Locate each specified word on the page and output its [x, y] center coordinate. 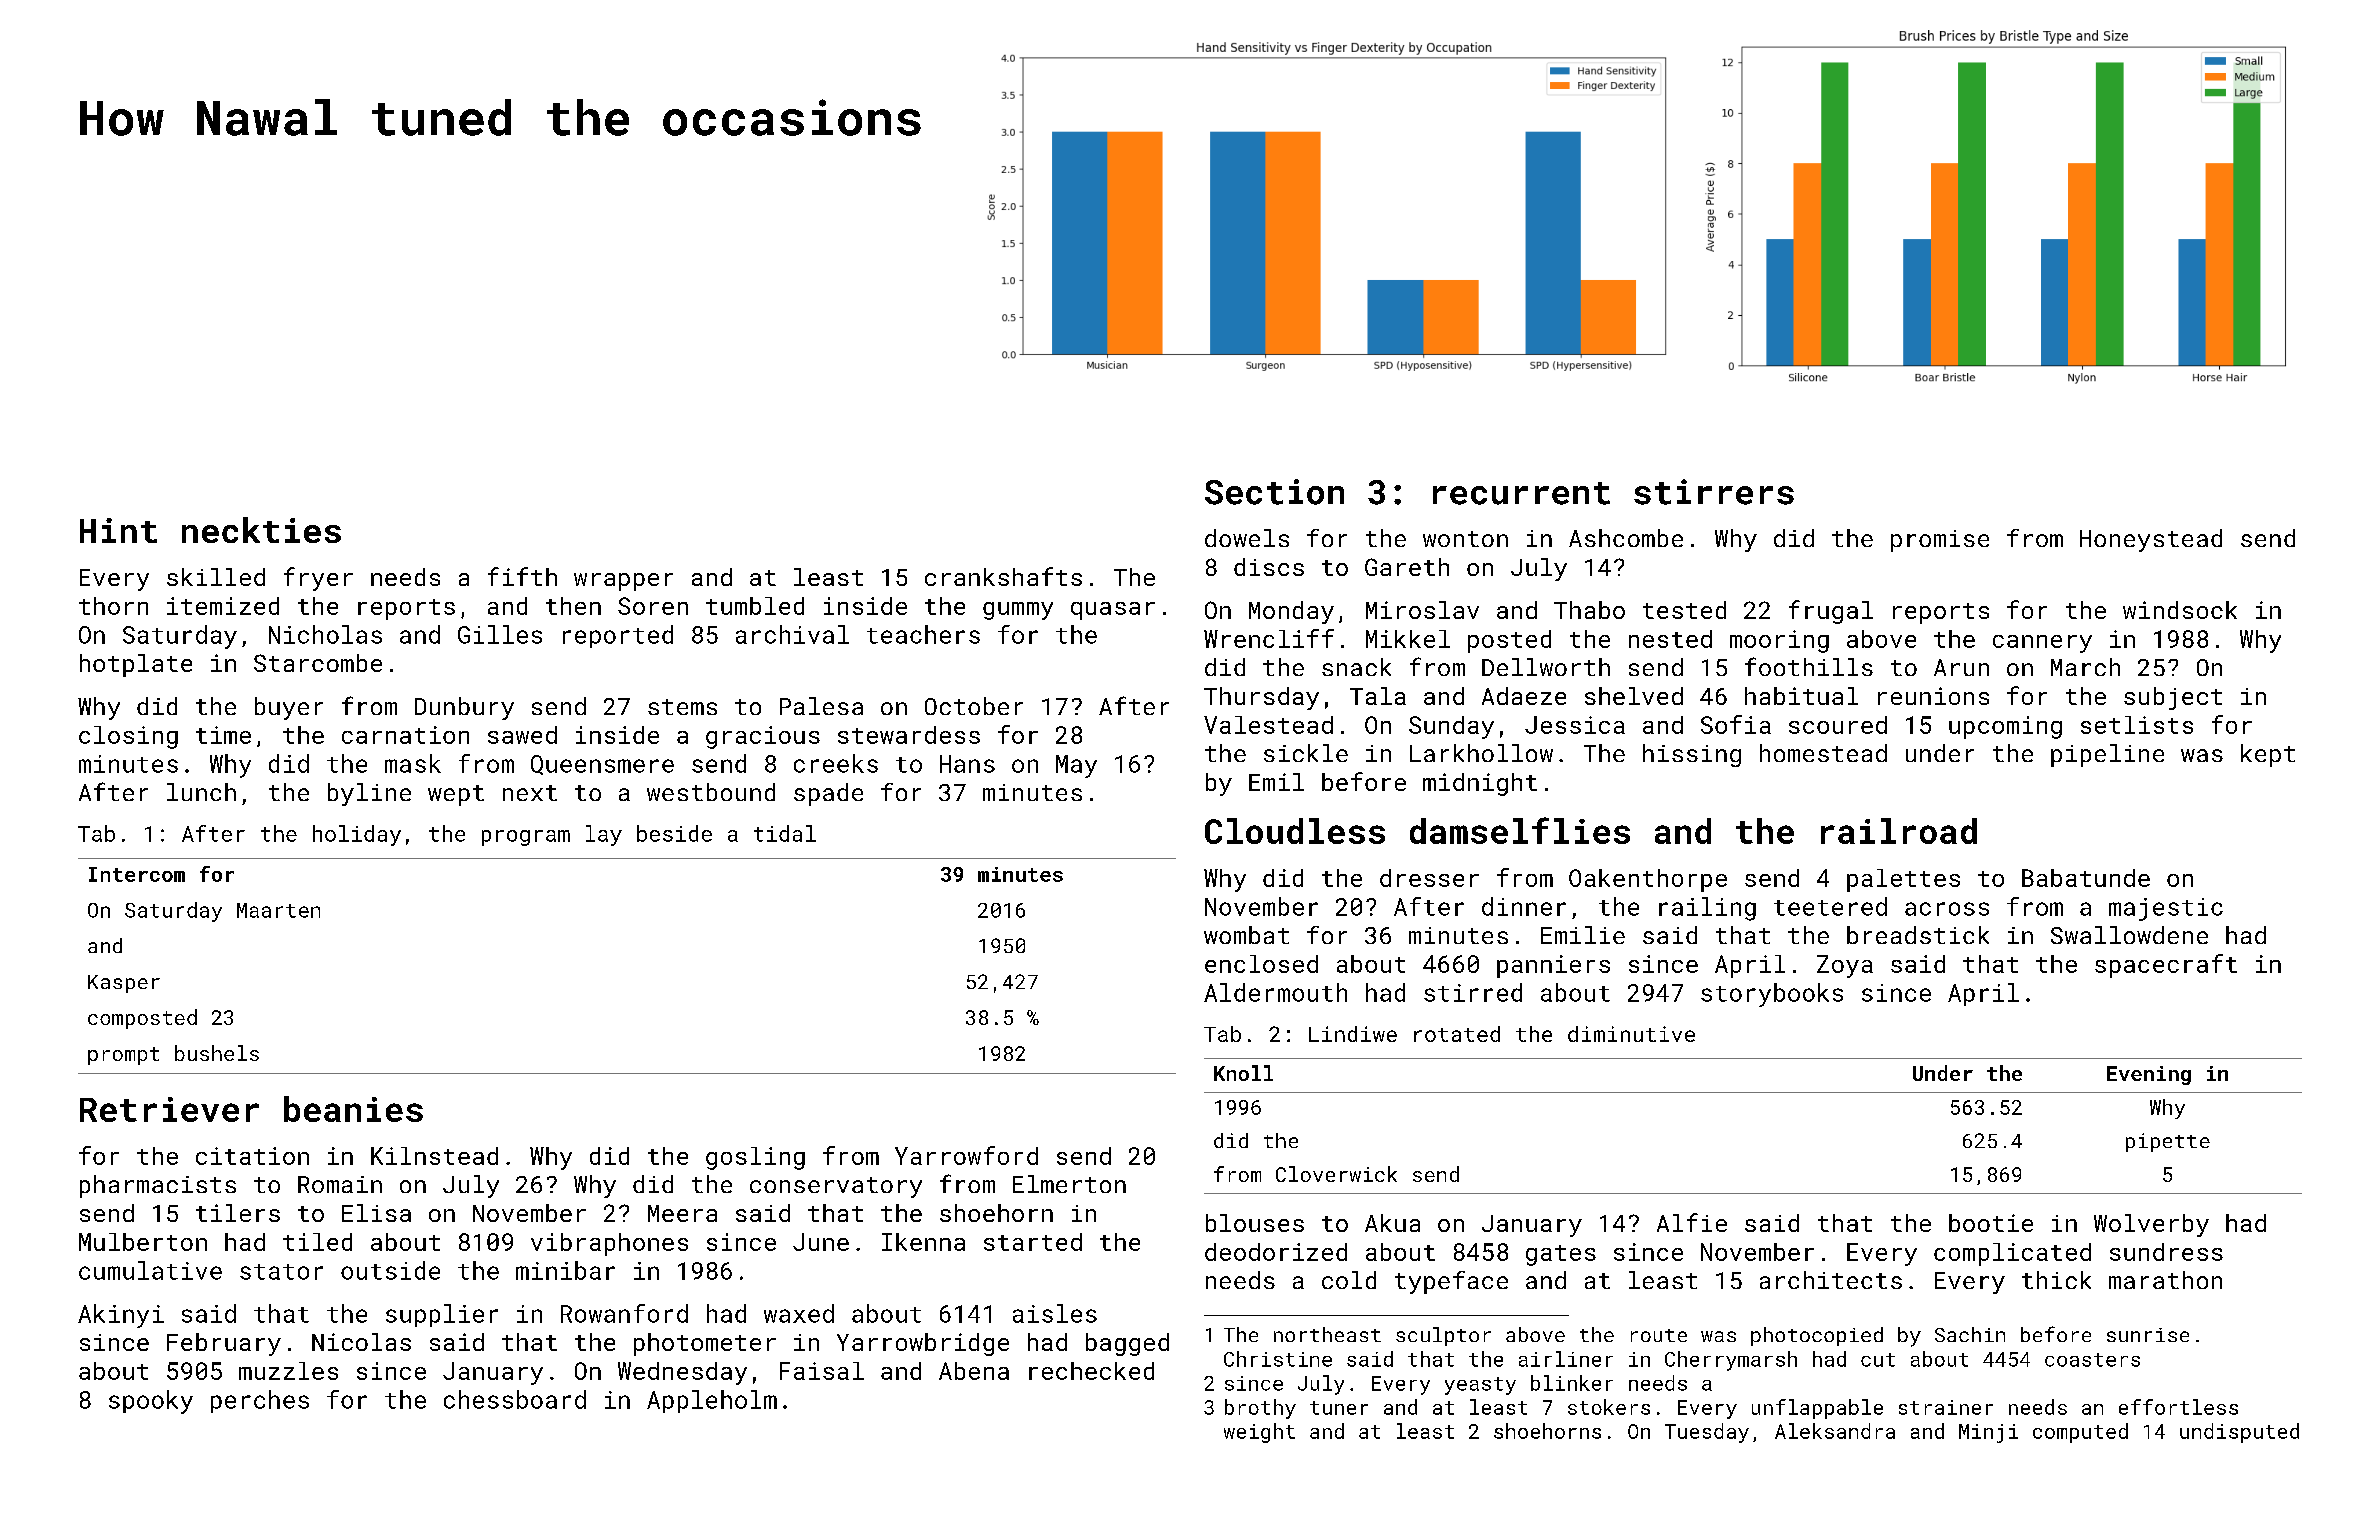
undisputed [2239, 1433]
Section [1274, 492]
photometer [705, 1344]
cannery [2042, 644]
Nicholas [325, 634]
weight [1259, 1433]
